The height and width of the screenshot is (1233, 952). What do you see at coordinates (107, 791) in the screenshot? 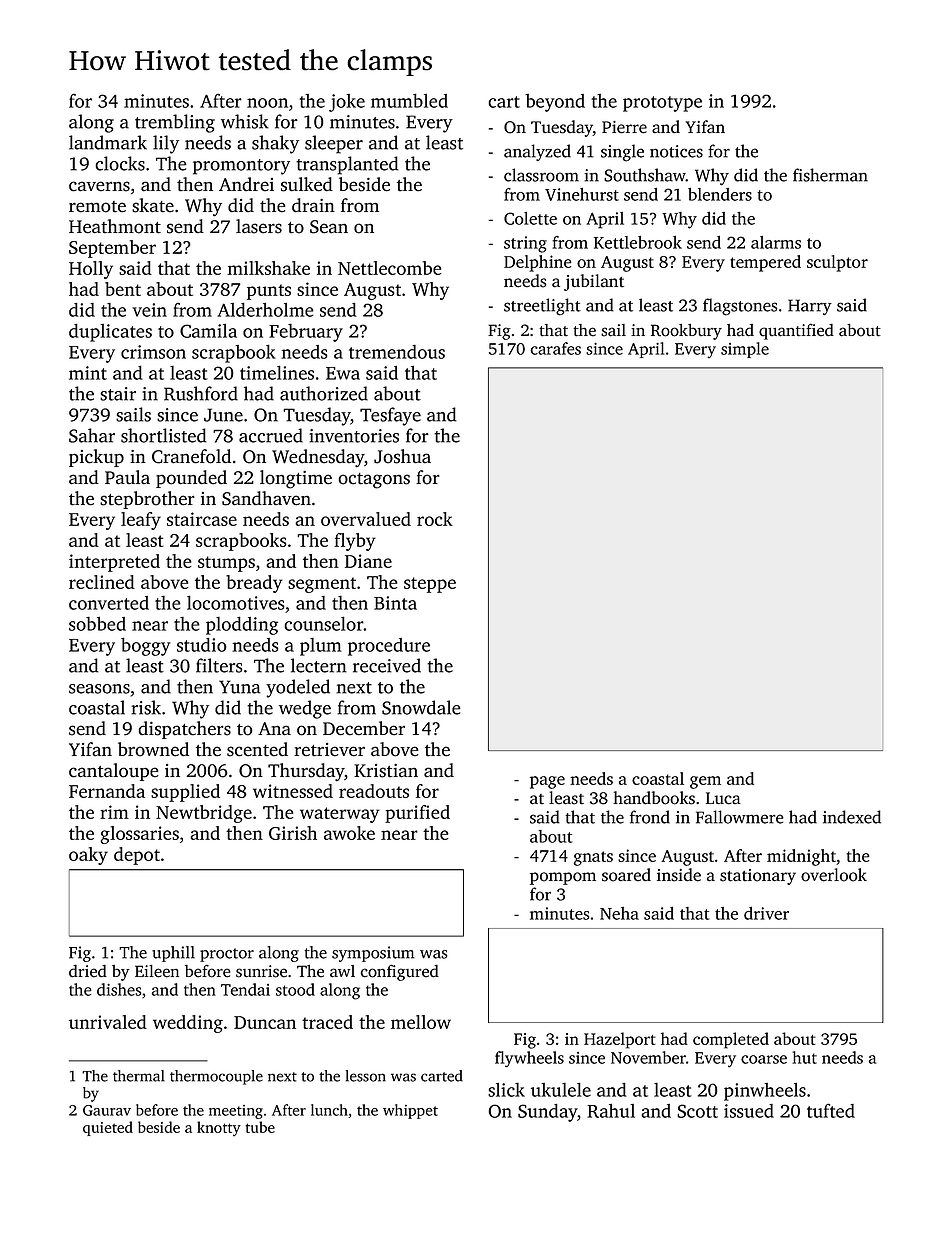
I see `Fernanda` at bounding box center [107, 791].
